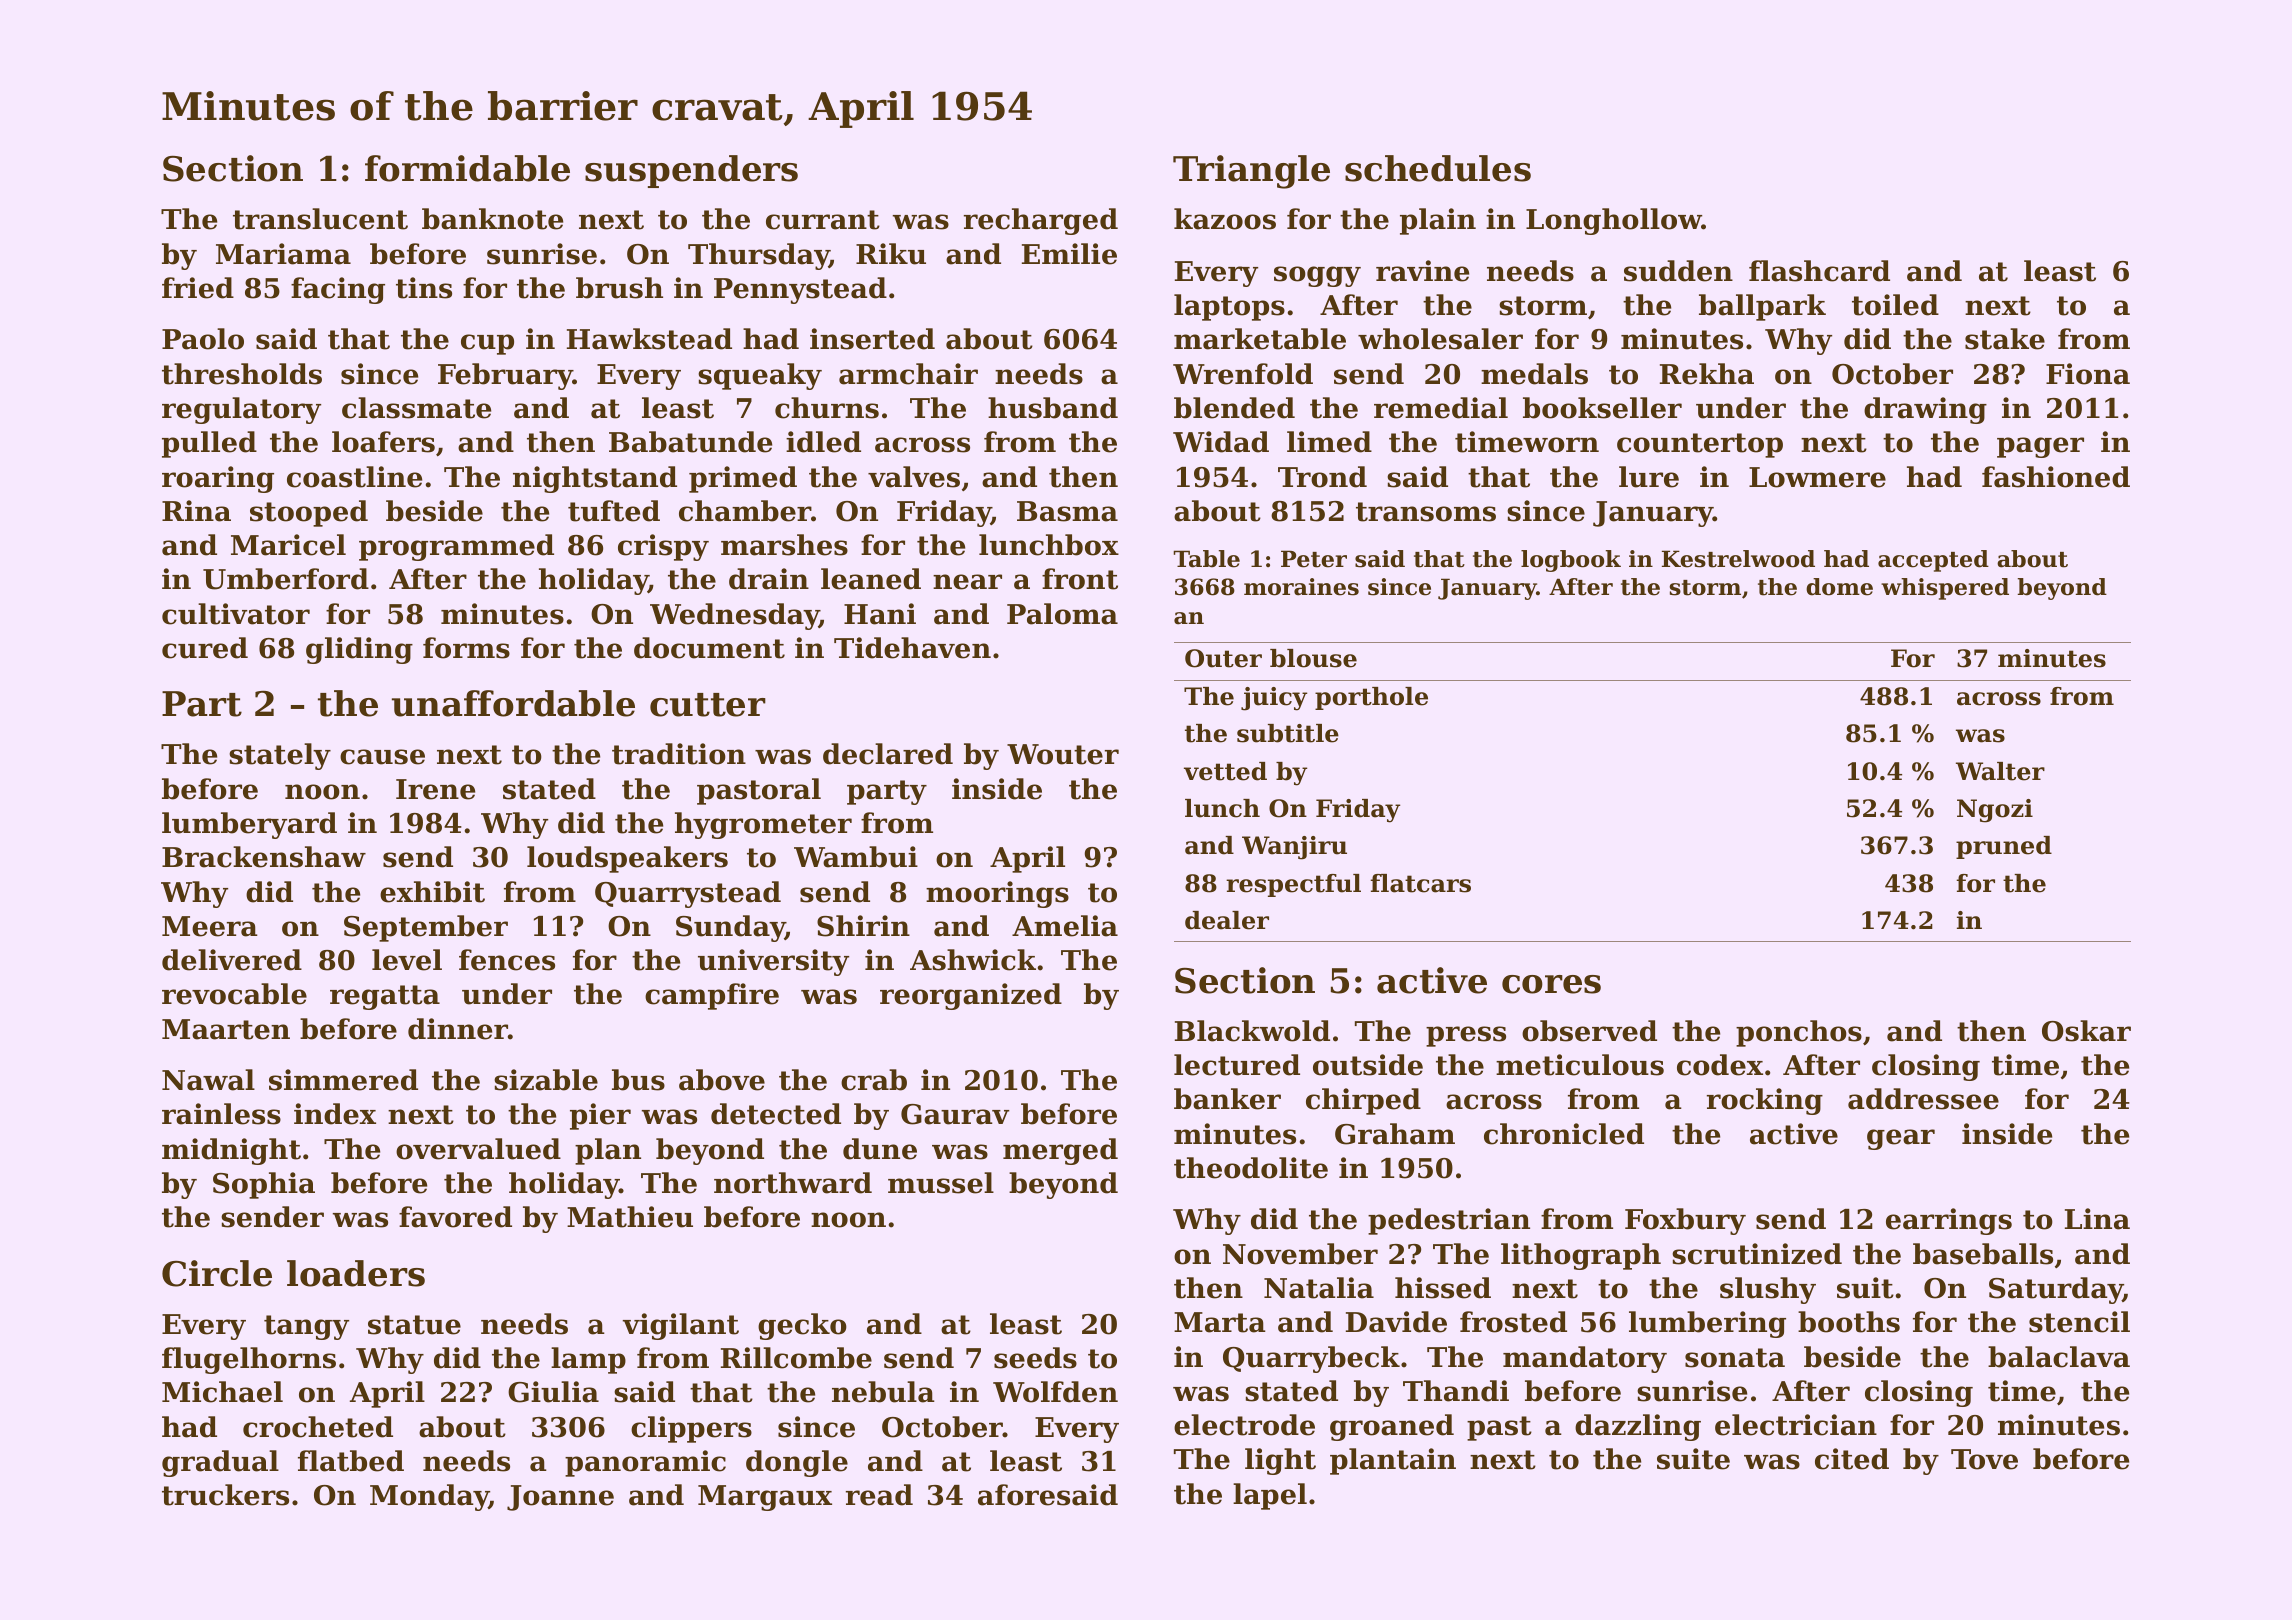 The image size is (2292, 1620). Describe the element at coordinates (856, 857) in the page. I see `Wambui` at that location.
